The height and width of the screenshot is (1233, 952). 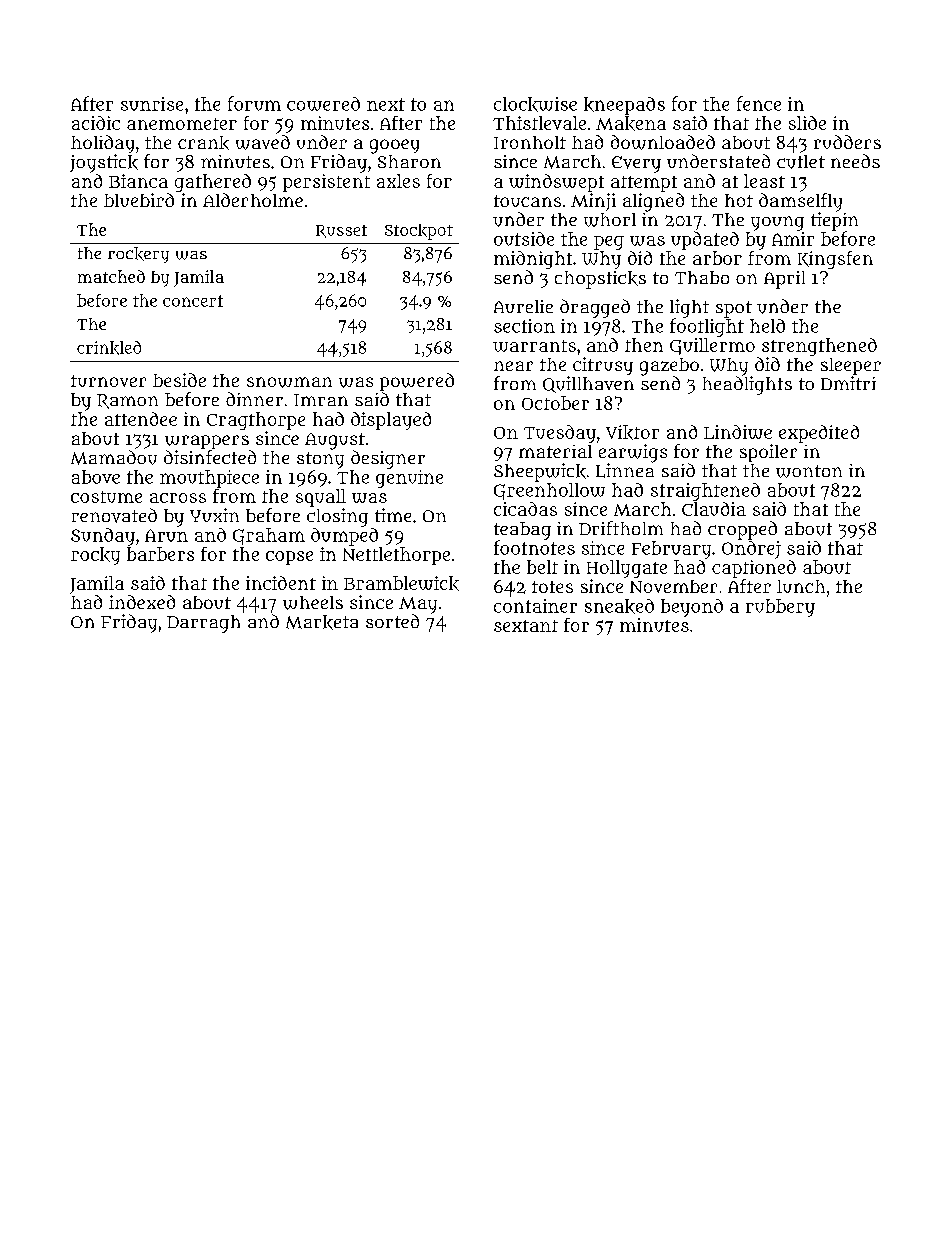 I want to click on axles, so click(x=398, y=181).
